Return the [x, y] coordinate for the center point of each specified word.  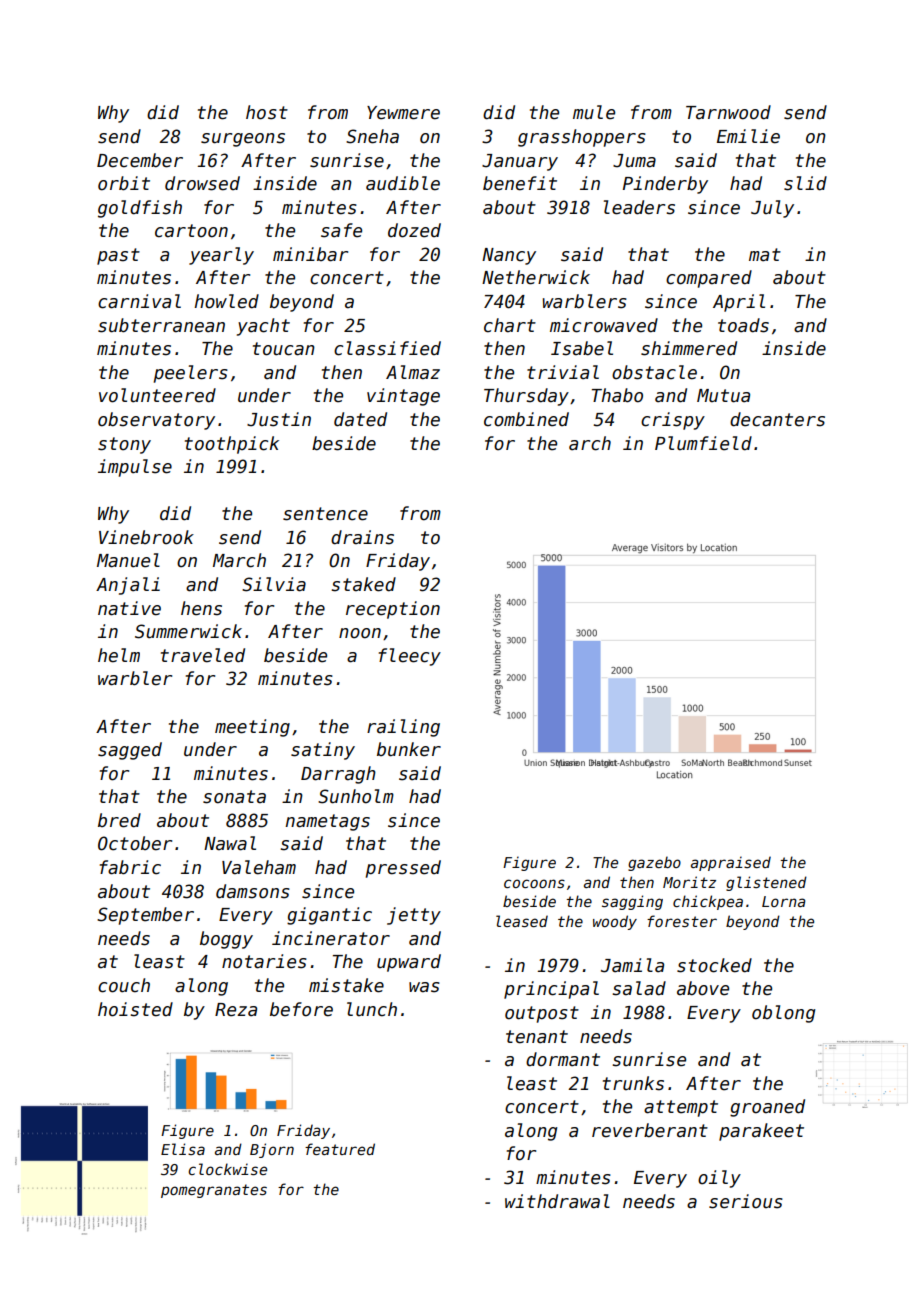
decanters [777, 419]
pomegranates [214, 1191]
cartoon [191, 231]
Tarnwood [728, 112]
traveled [203, 655]
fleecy [410, 657]
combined [526, 419]
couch [124, 985]
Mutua [723, 396]
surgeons [243, 140]
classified [387, 348]
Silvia [274, 584]
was [424, 987]
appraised [731, 863]
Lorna [783, 901]
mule [594, 112]
